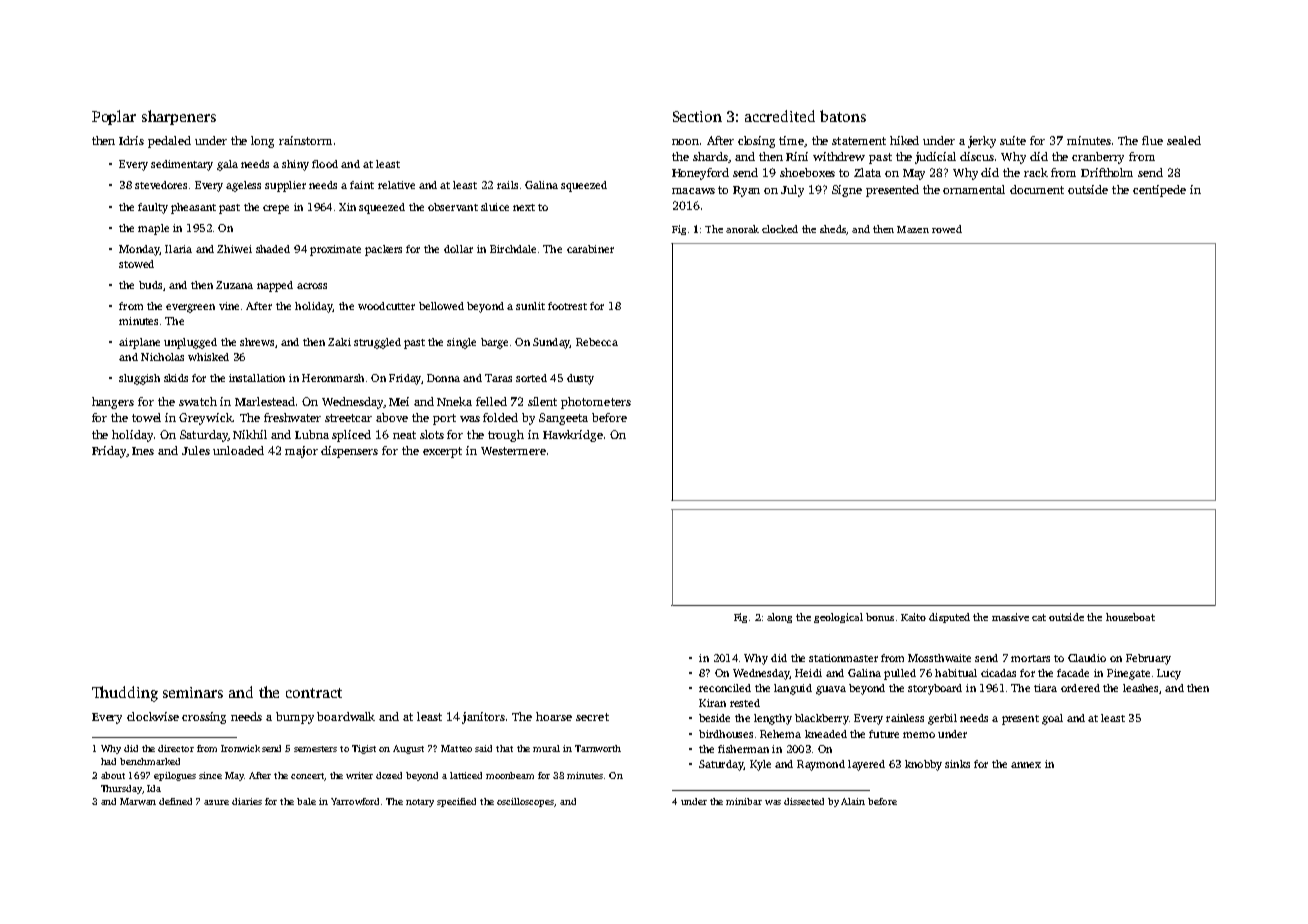  I want to click on beside, so click(714, 718).
